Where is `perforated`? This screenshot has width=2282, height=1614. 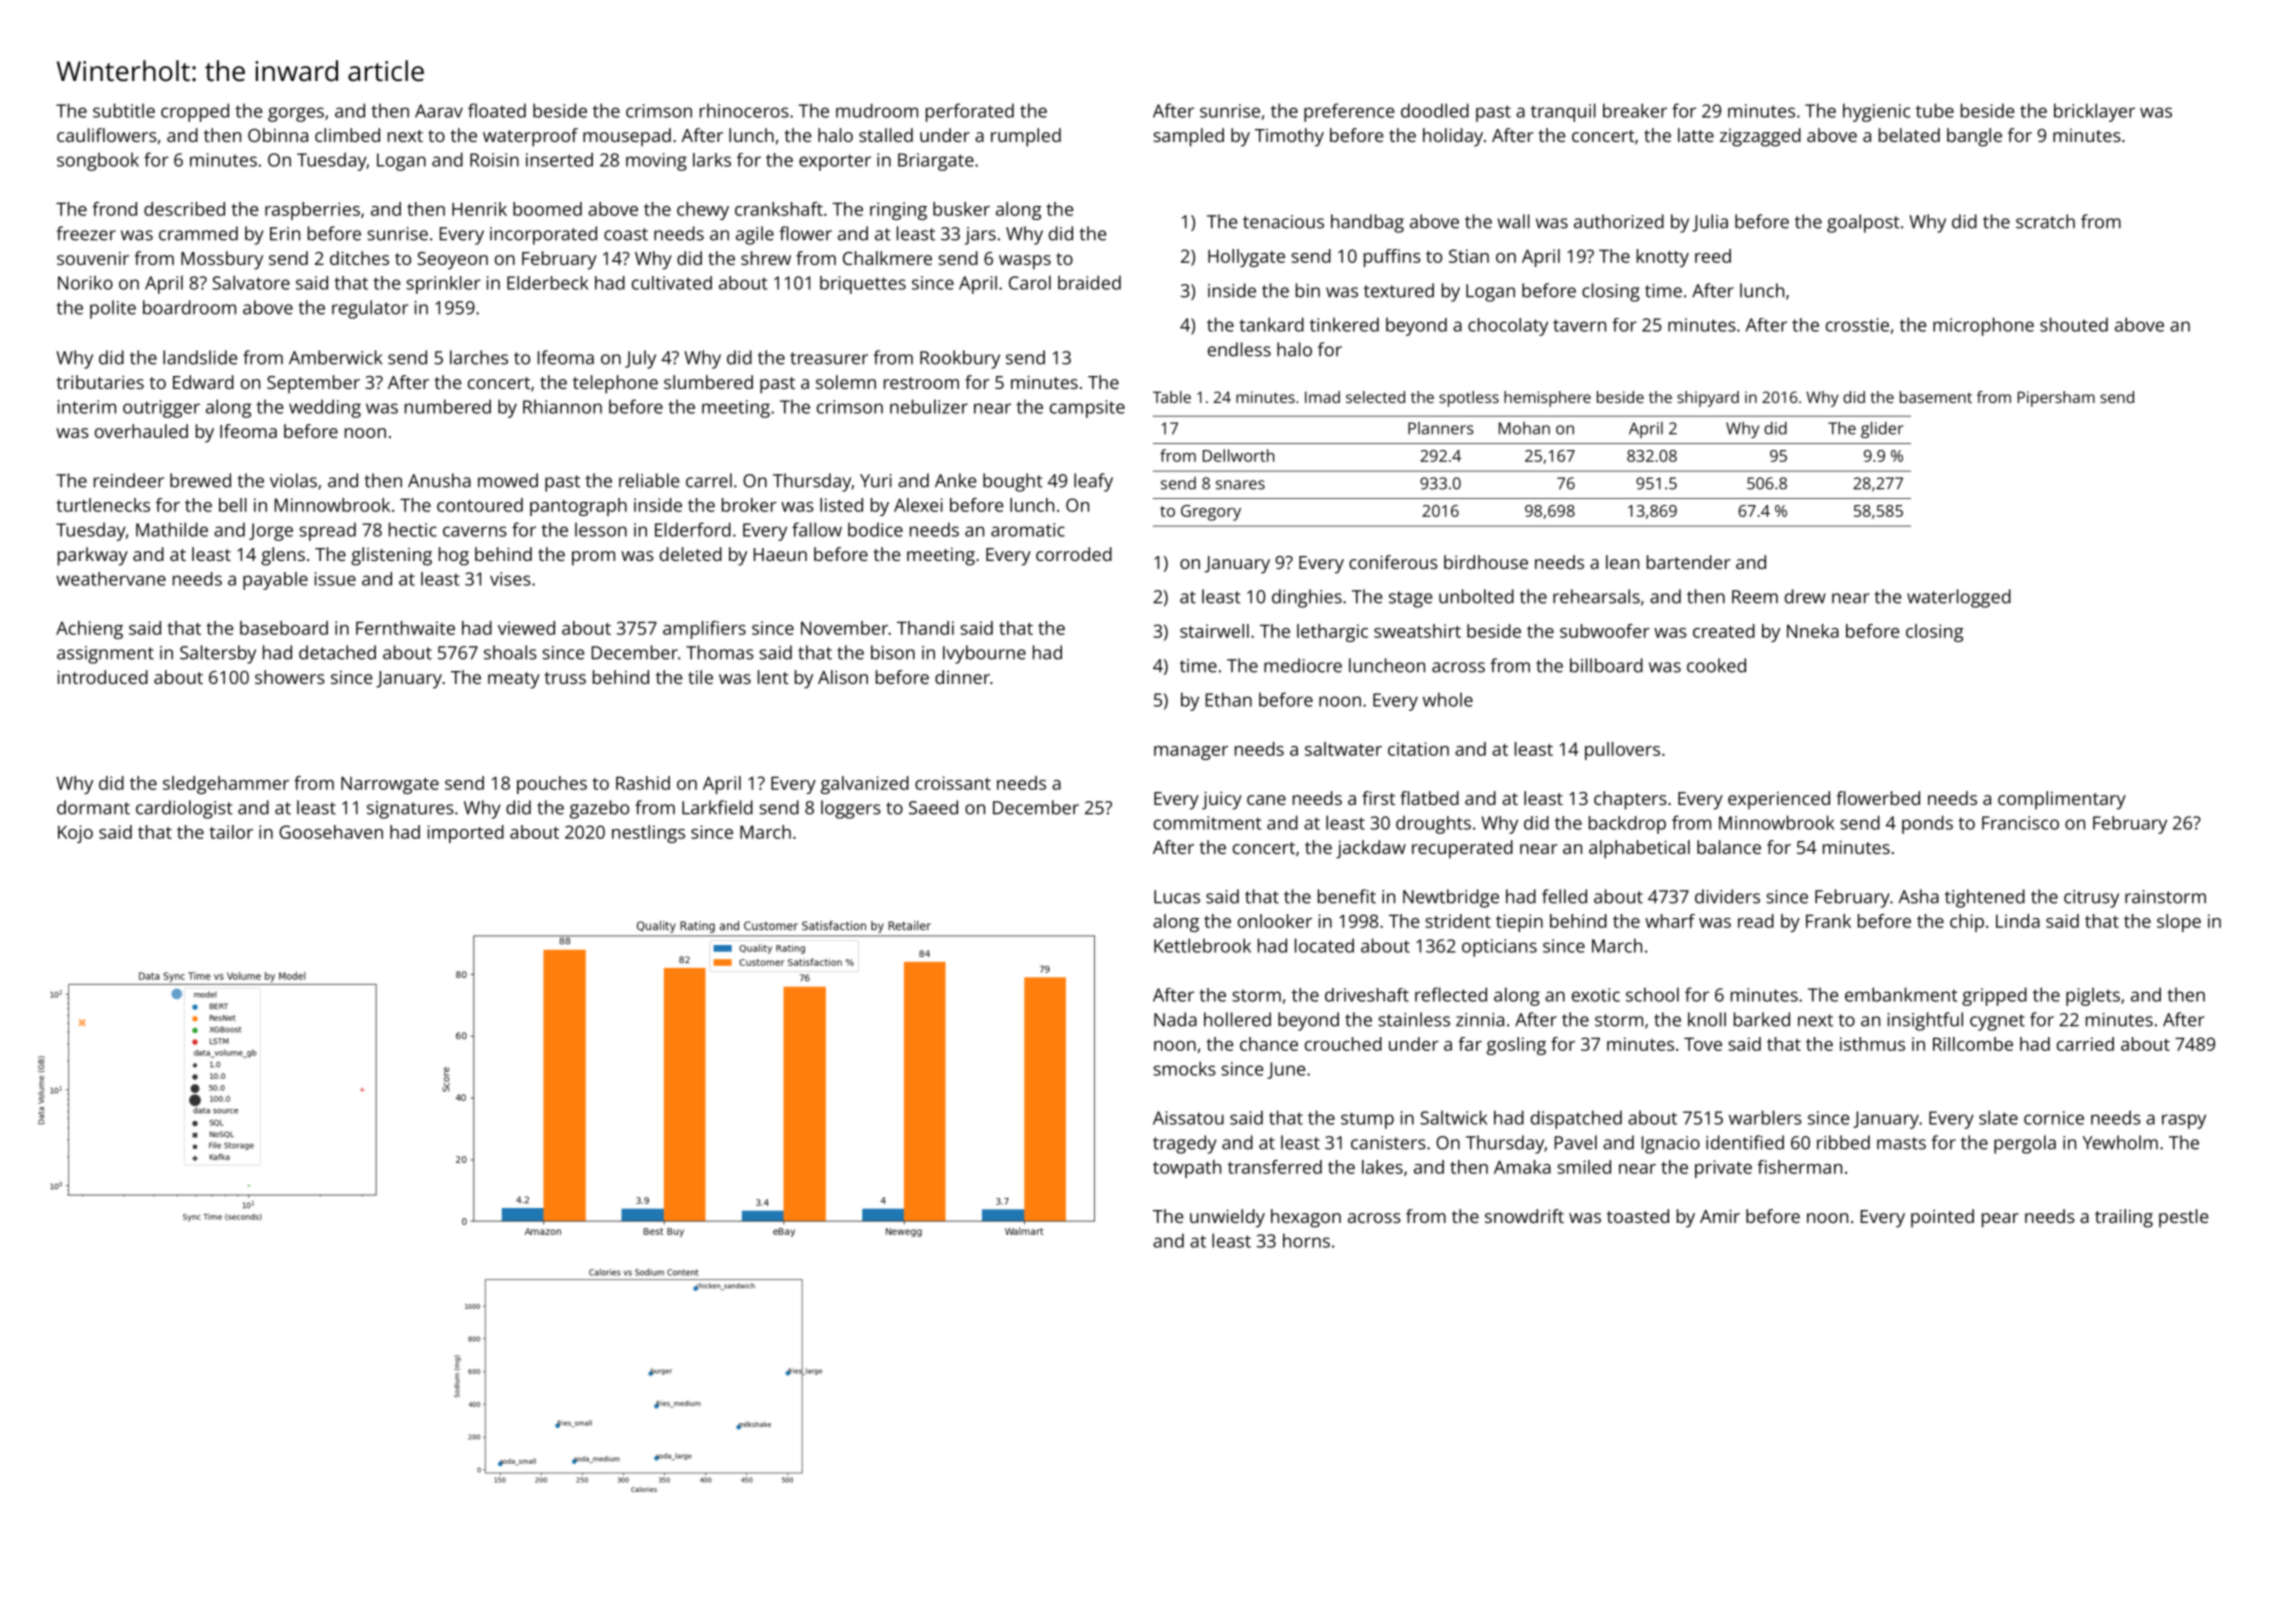
perforated is located at coordinates (970, 112).
